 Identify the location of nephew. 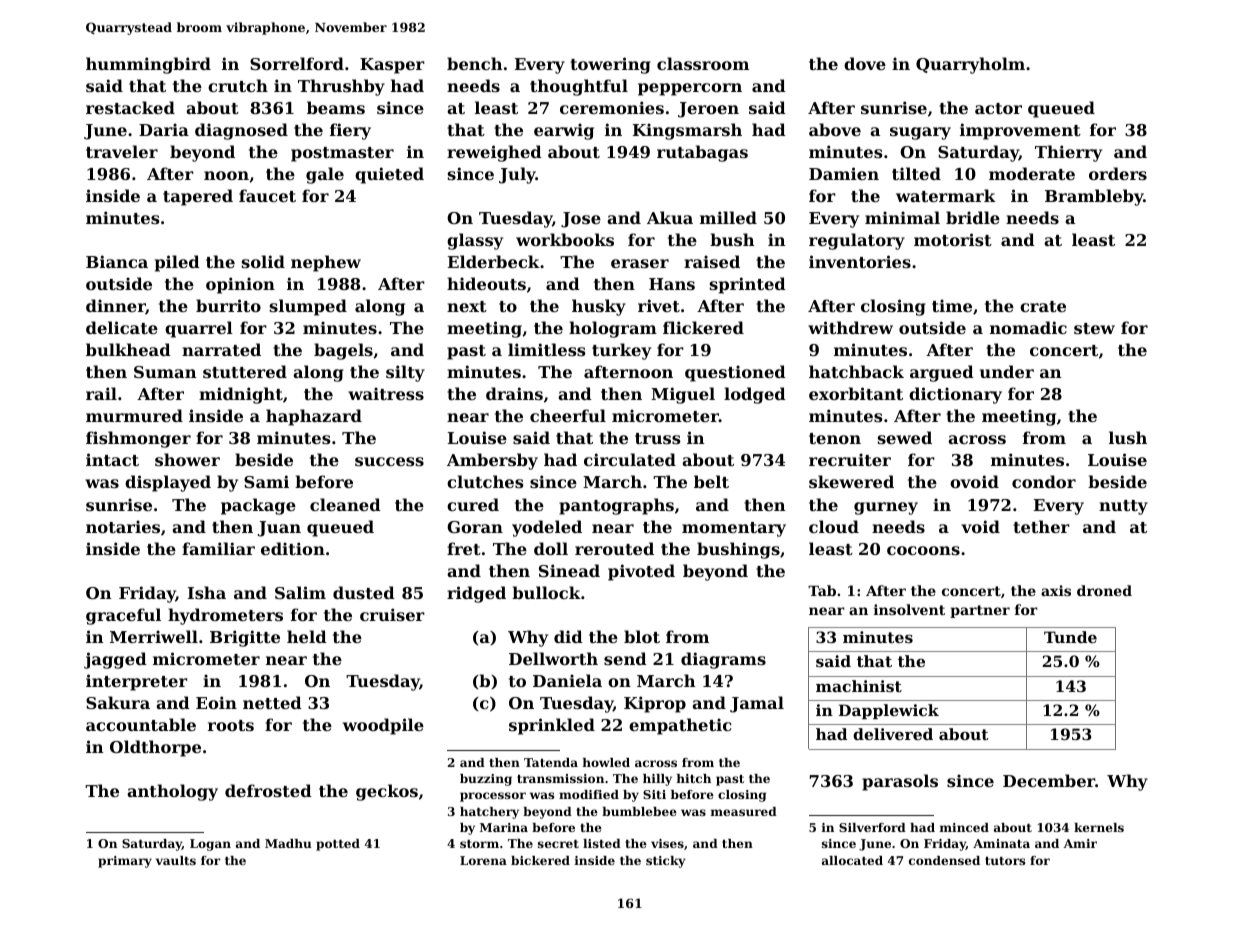
(326, 263).
